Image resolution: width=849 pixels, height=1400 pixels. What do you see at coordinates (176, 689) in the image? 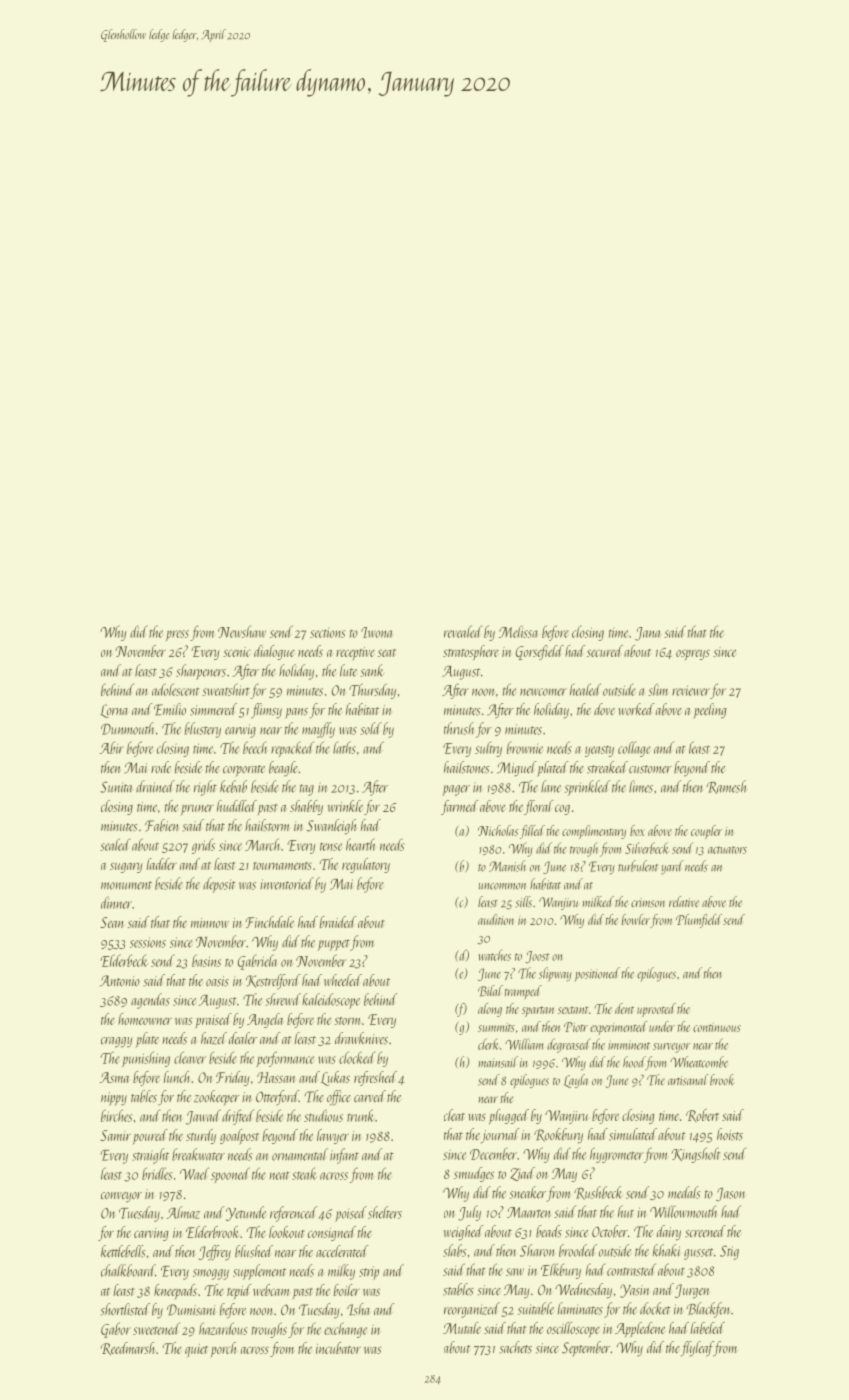
I see `adolescent` at bounding box center [176, 689].
